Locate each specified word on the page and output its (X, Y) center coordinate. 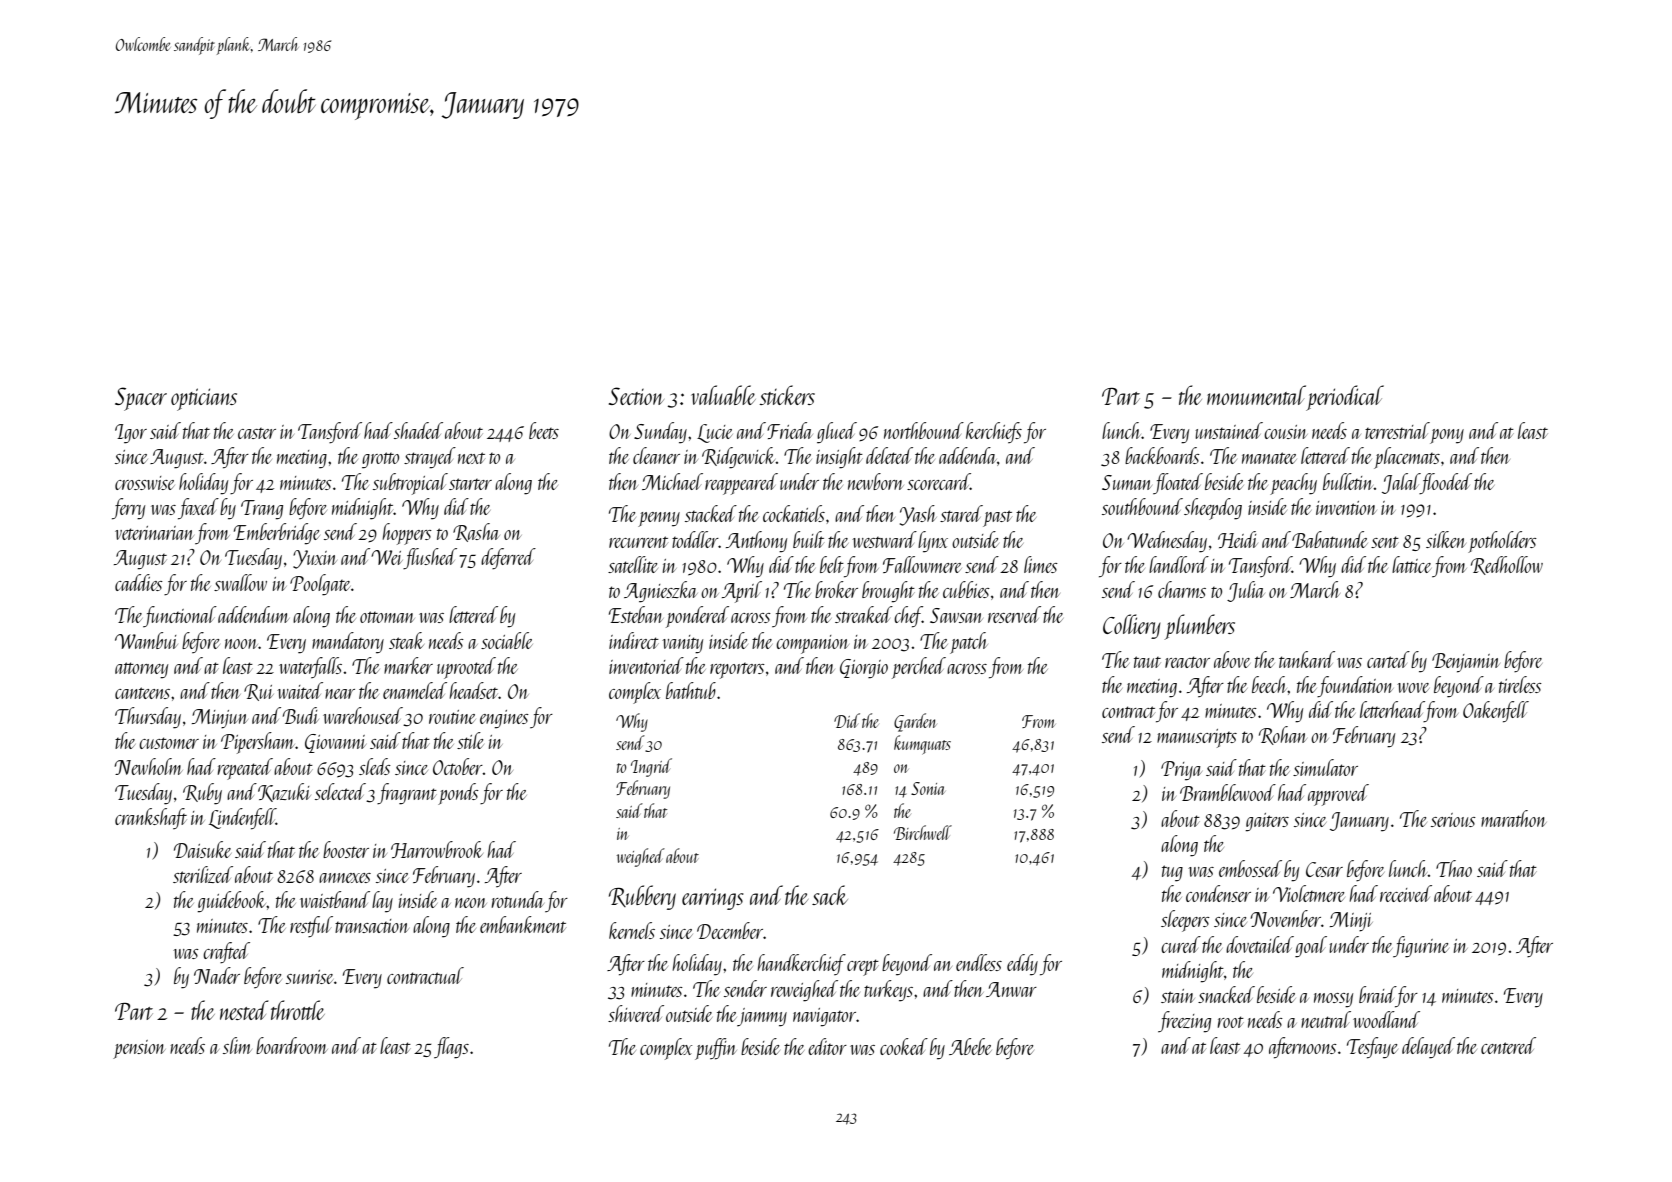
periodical (1345, 398)
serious (1453, 820)
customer (169, 743)
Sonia (928, 788)
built (808, 539)
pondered (697, 617)
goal (1311, 947)
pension (139, 1049)
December (730, 930)
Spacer (141, 399)
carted (1388, 659)
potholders (1502, 542)
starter (470, 484)
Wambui (146, 640)
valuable (723, 395)
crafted (226, 952)
